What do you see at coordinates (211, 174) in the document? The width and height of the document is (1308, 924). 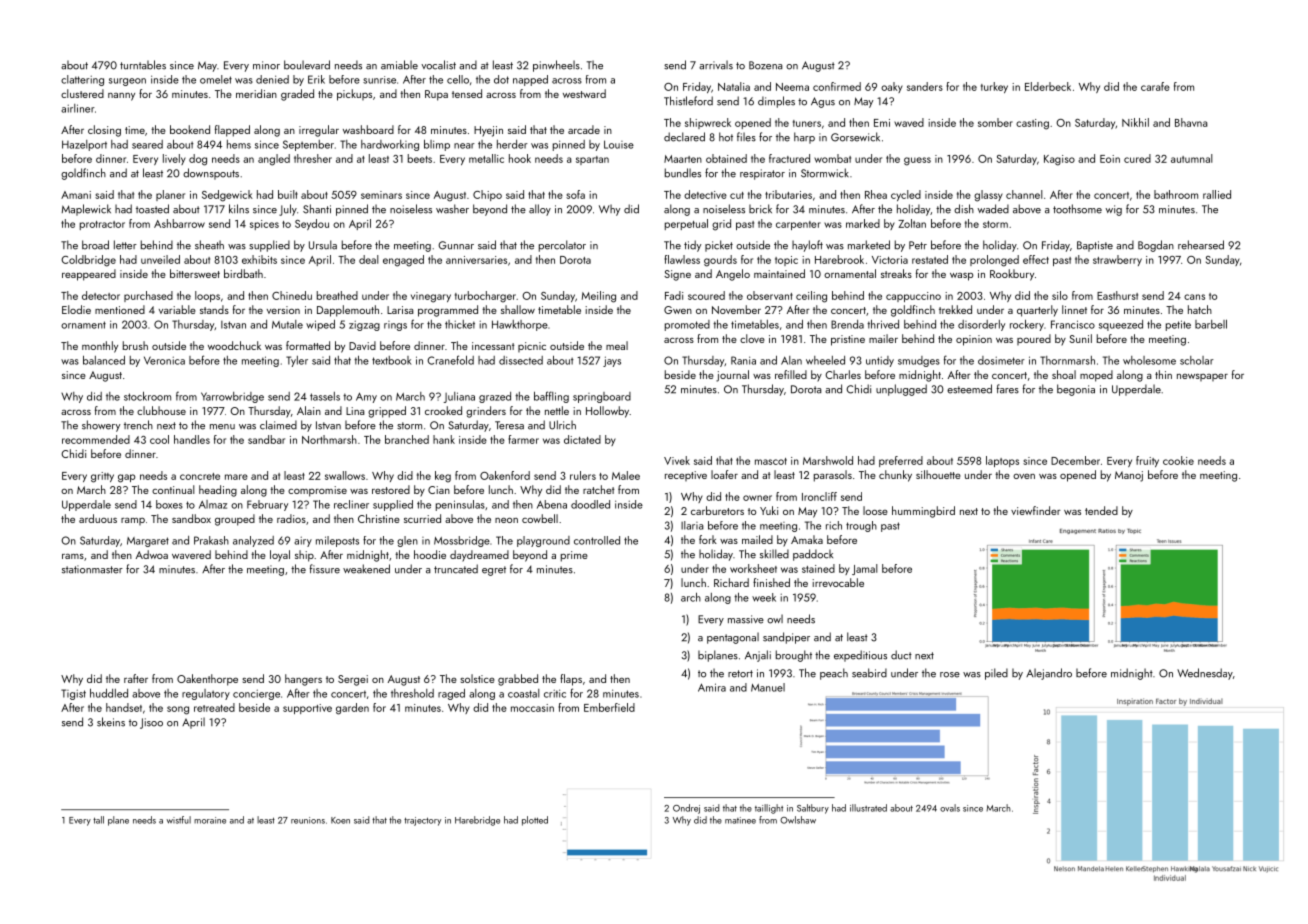 I see `downspouts` at bounding box center [211, 174].
